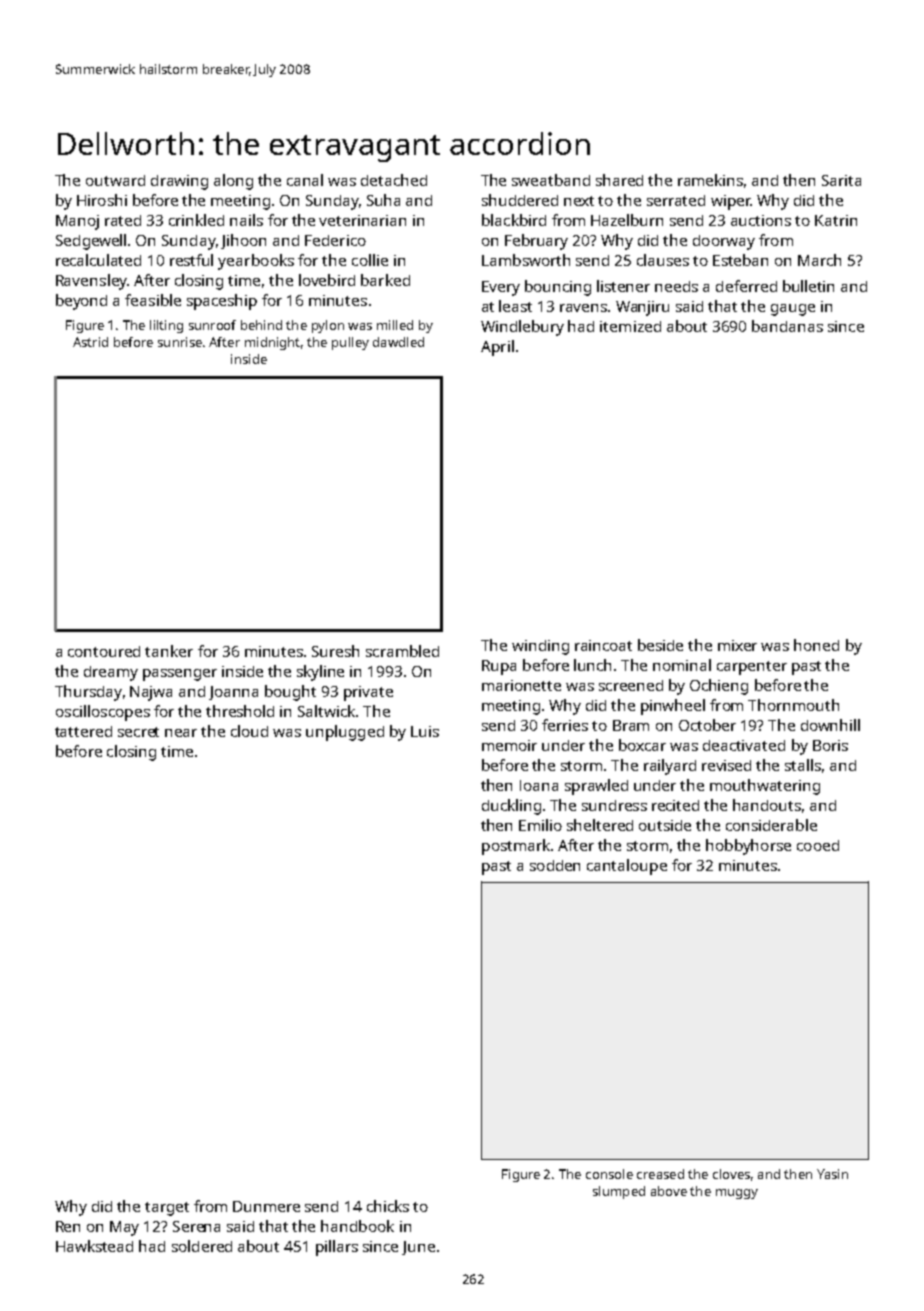  I want to click on along, so click(233, 182).
